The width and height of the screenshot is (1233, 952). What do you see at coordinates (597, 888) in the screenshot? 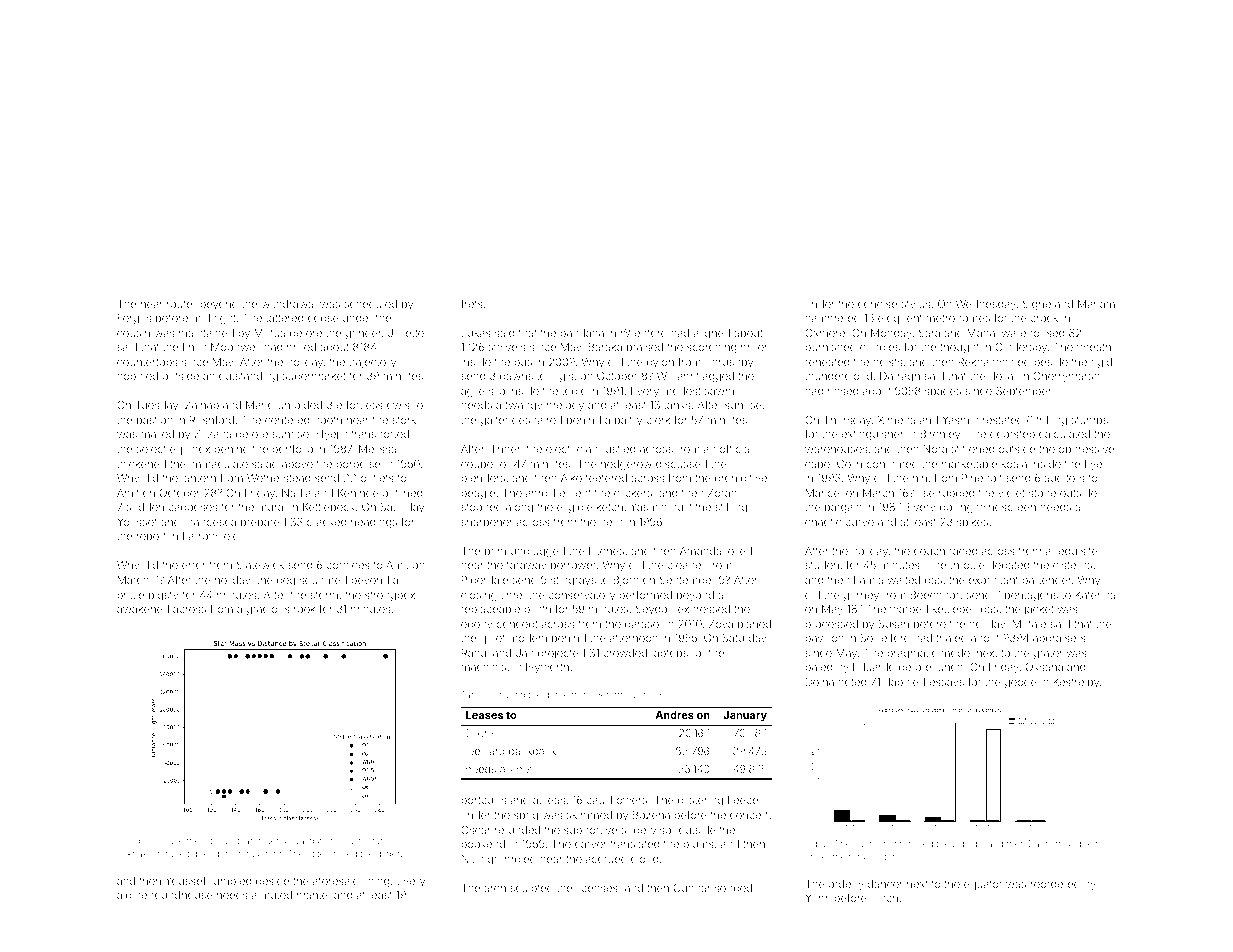
I see `licenses` at bounding box center [597, 888].
